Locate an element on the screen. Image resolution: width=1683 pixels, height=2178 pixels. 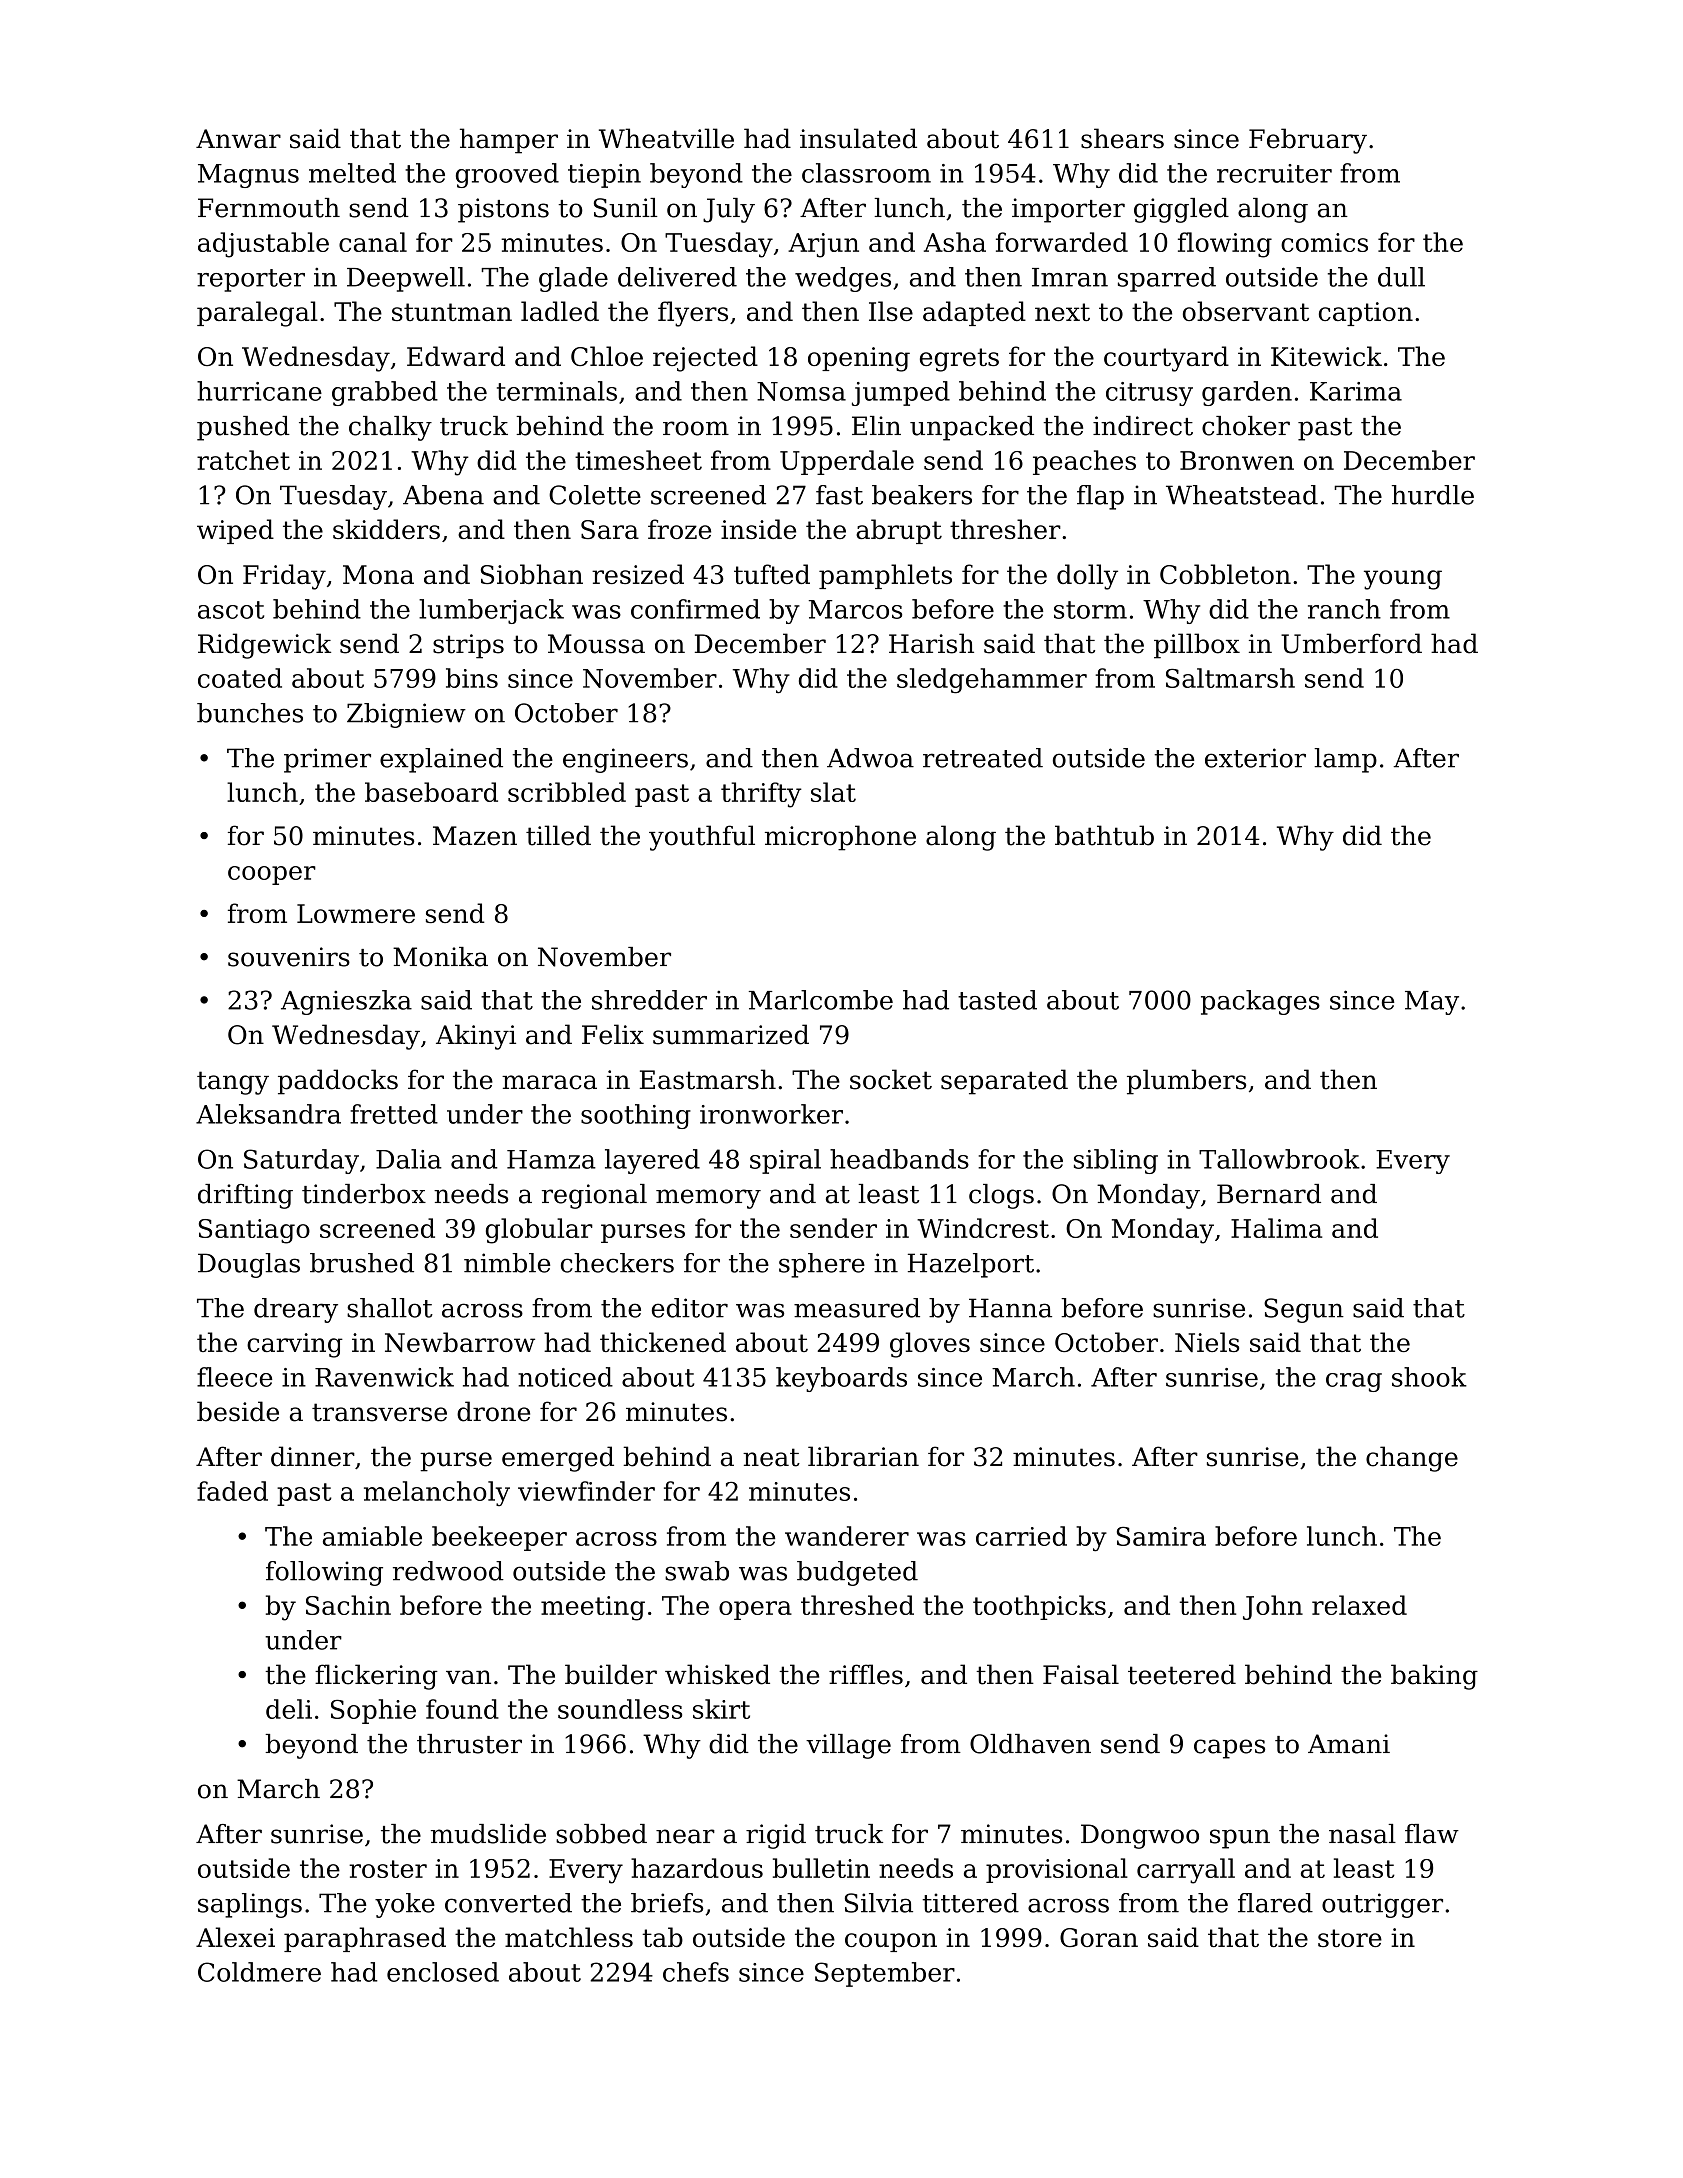
memory is located at coordinates (708, 1199).
